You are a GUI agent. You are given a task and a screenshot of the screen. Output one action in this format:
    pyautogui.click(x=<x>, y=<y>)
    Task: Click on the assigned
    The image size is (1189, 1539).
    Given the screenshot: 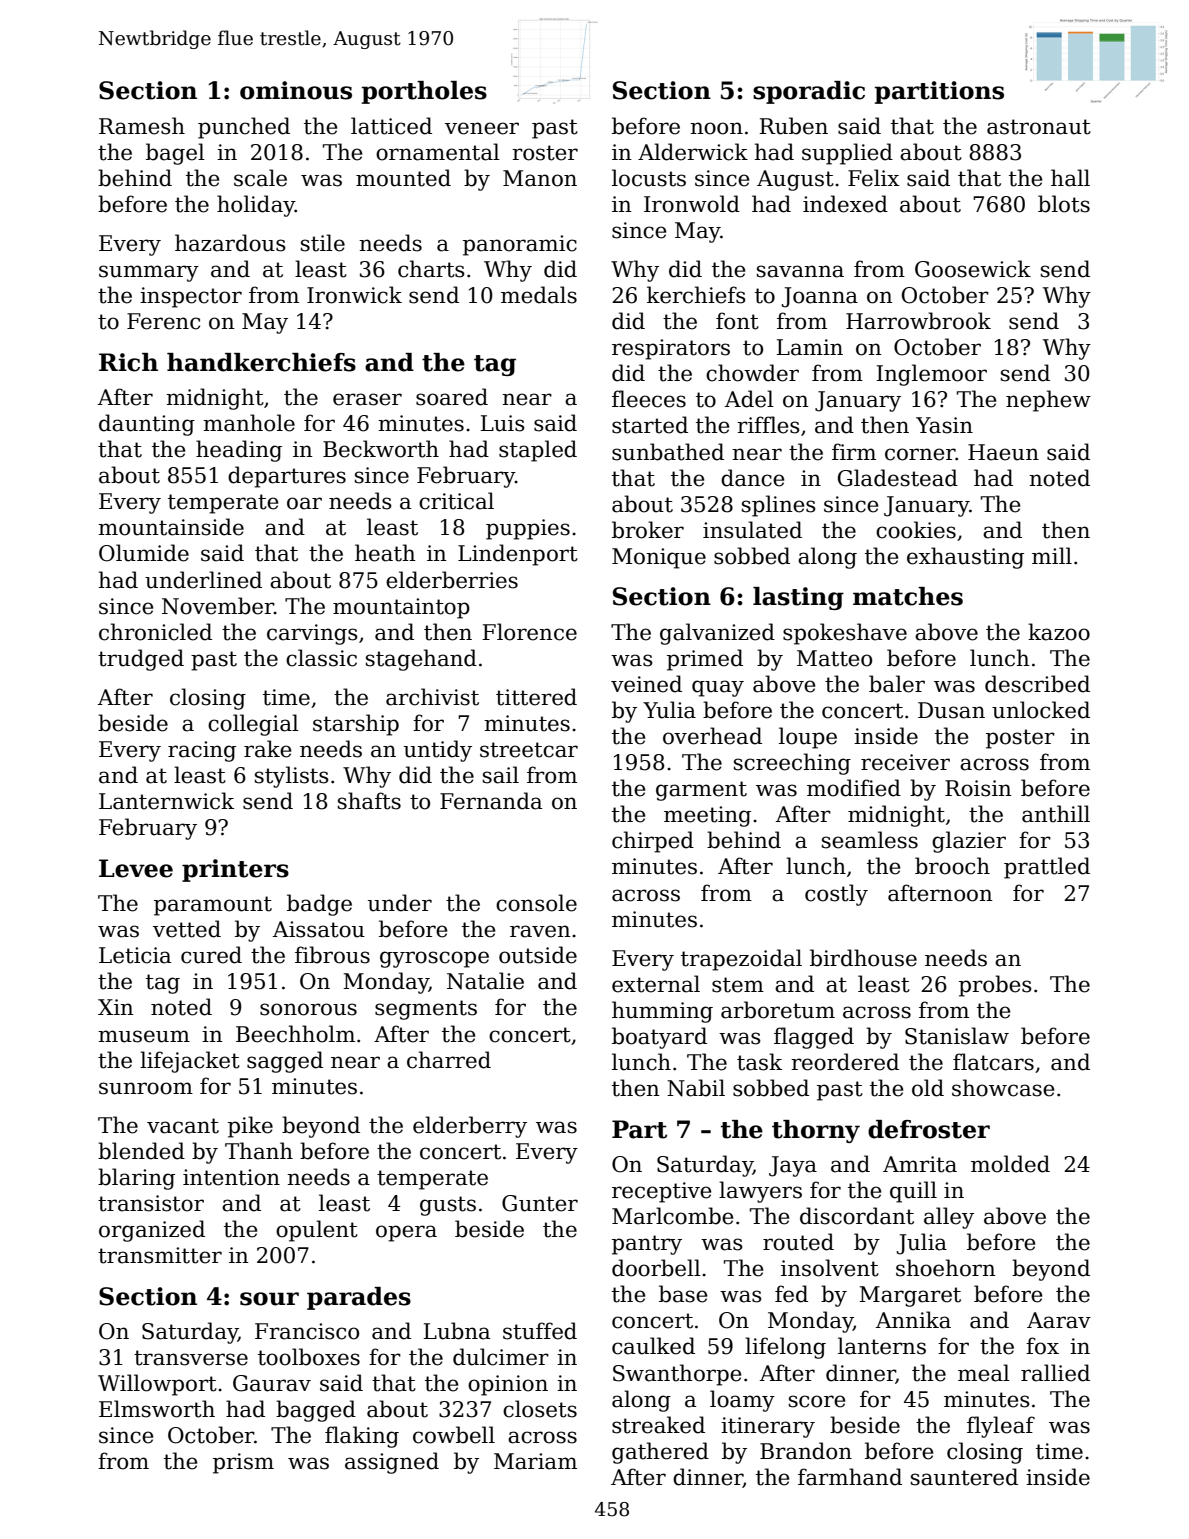 What is the action you would take?
    pyautogui.click(x=392, y=1463)
